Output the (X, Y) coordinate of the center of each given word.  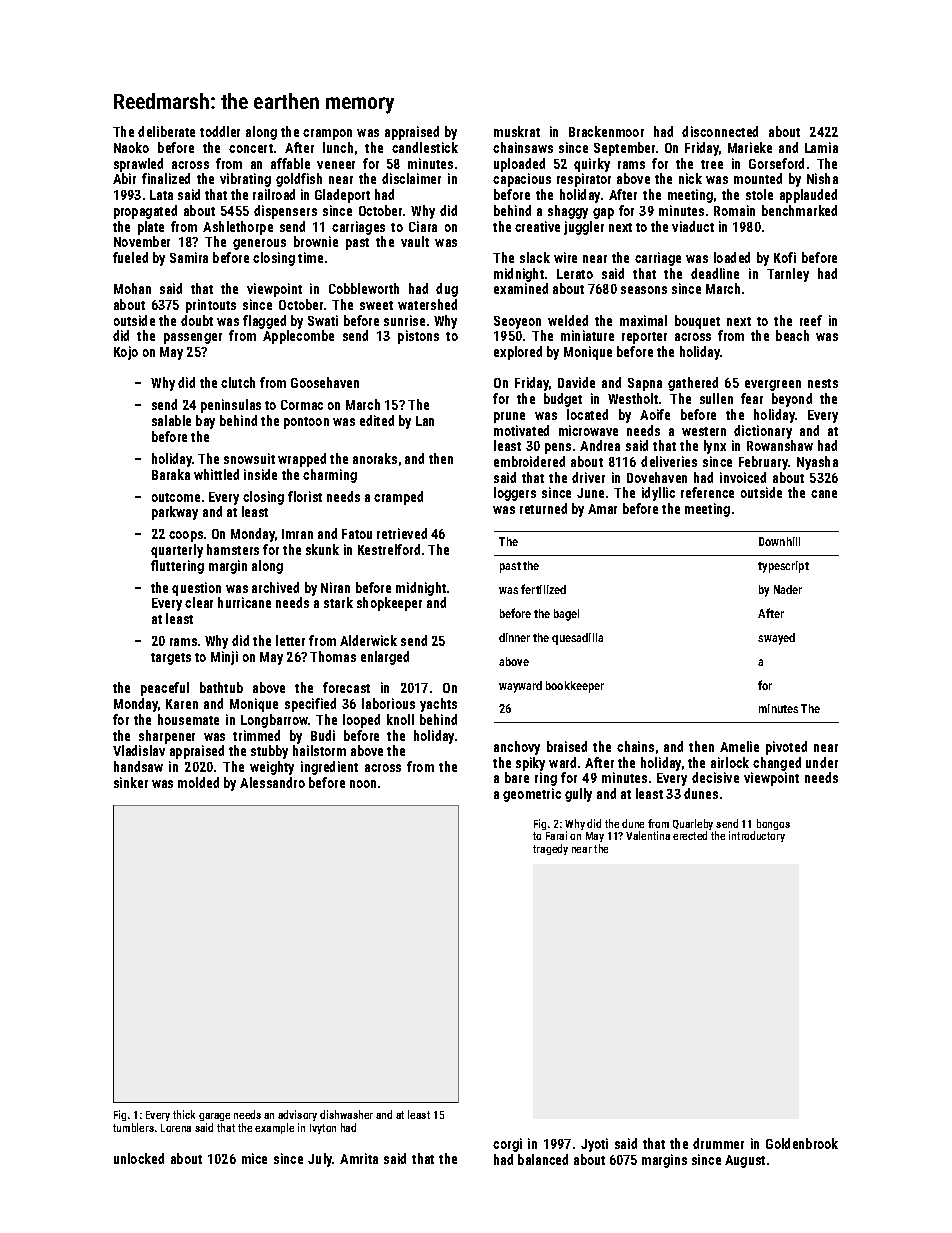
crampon (327, 134)
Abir (124, 178)
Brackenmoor (606, 131)
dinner (514, 637)
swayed (776, 639)
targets (171, 659)
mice (254, 1158)
